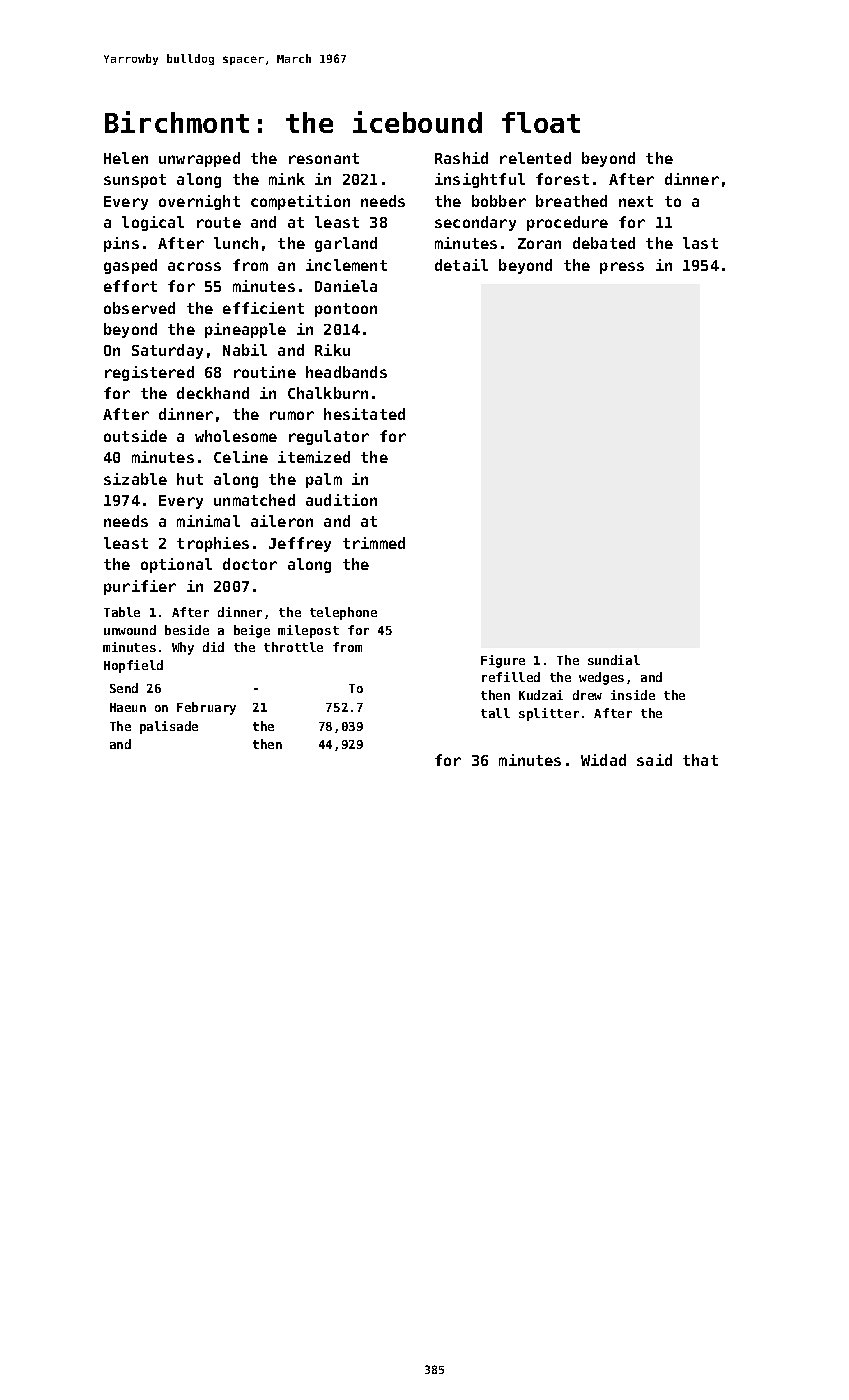 This page has height=1400, width=849. What do you see at coordinates (461, 265) in the page?
I see `detail` at bounding box center [461, 265].
